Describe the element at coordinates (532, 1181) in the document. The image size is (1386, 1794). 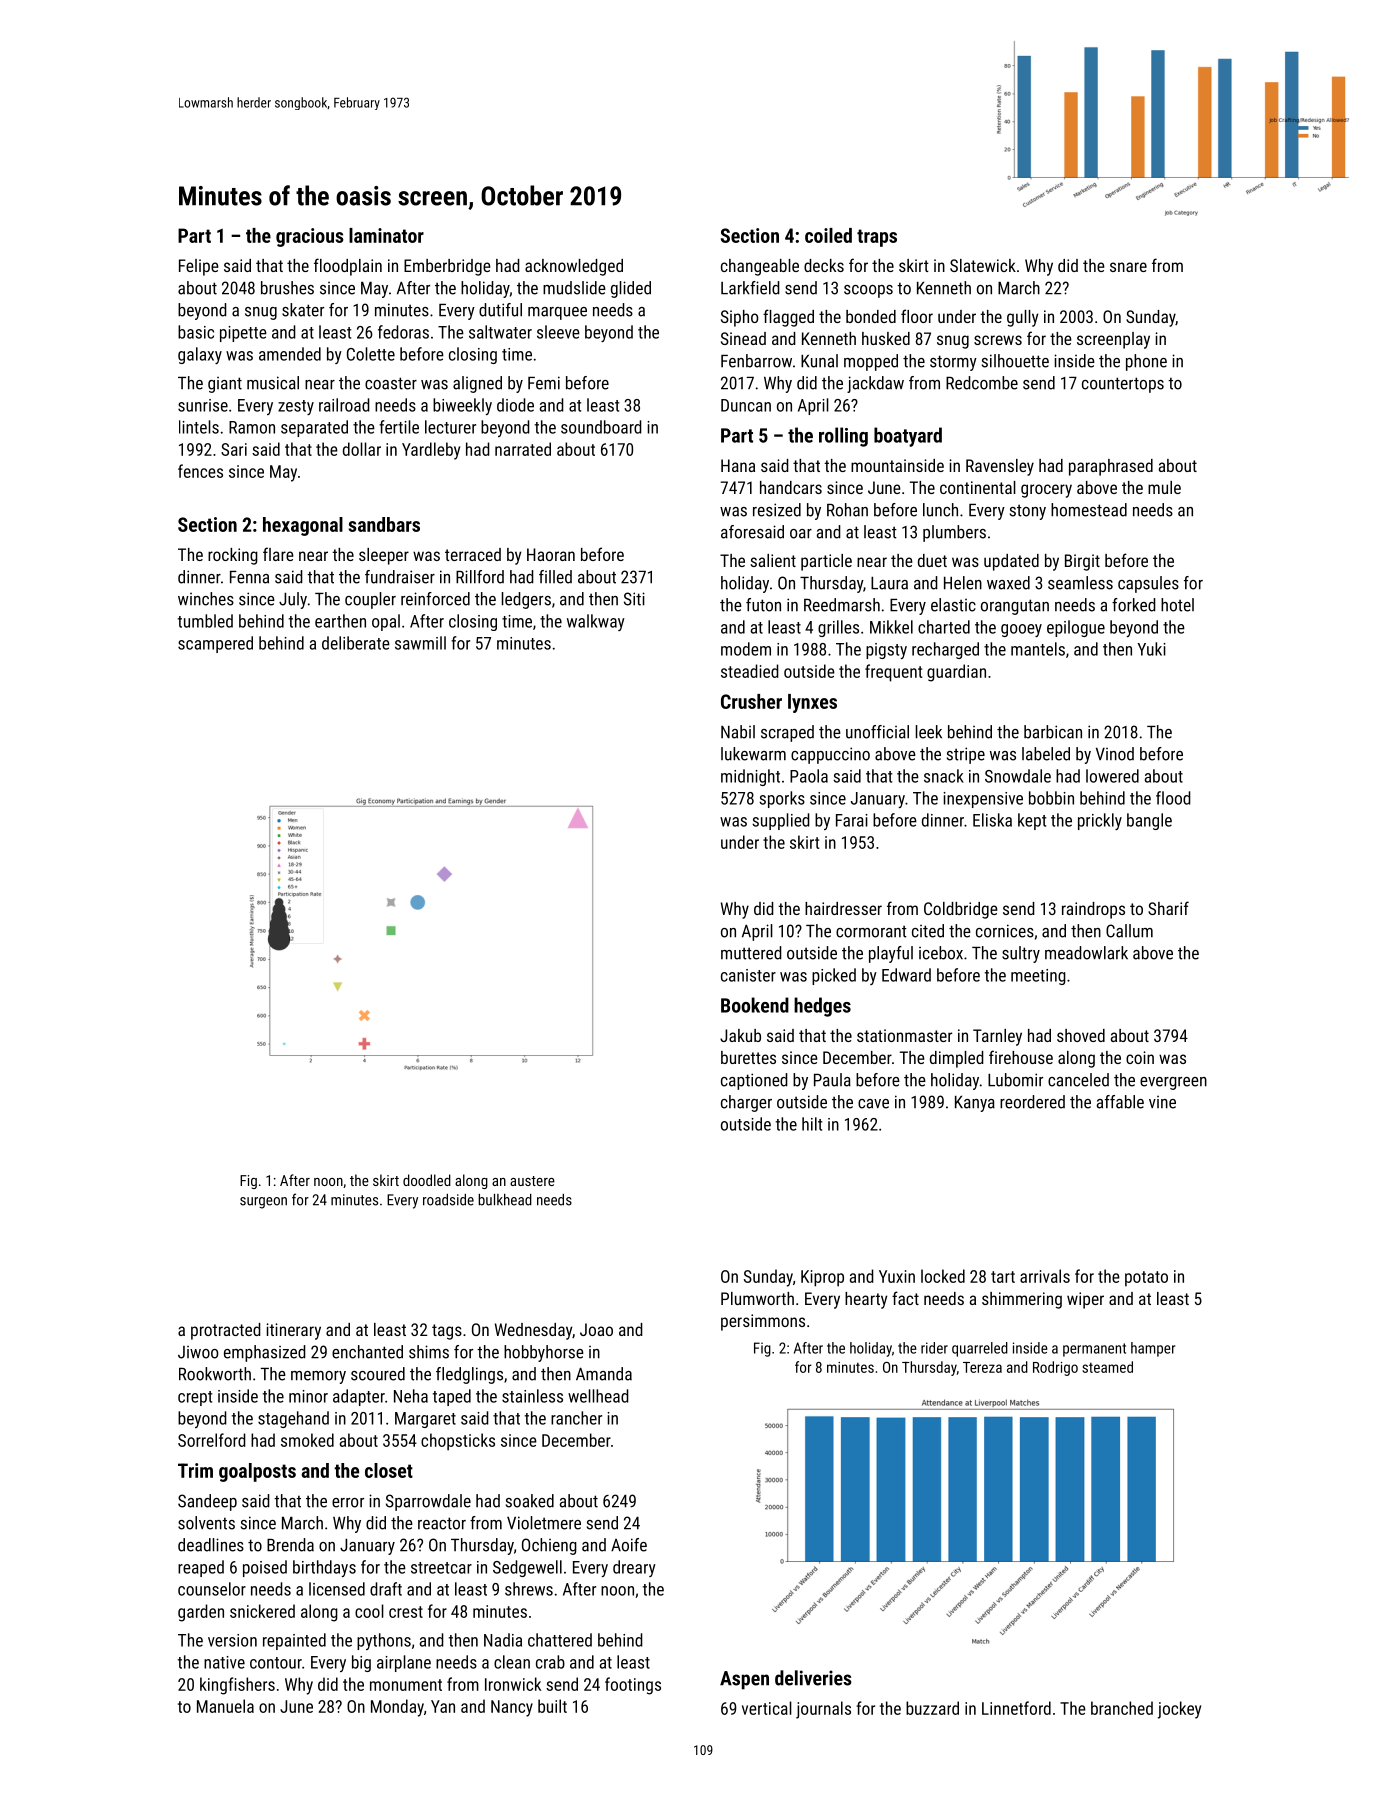
I see `austere` at that location.
